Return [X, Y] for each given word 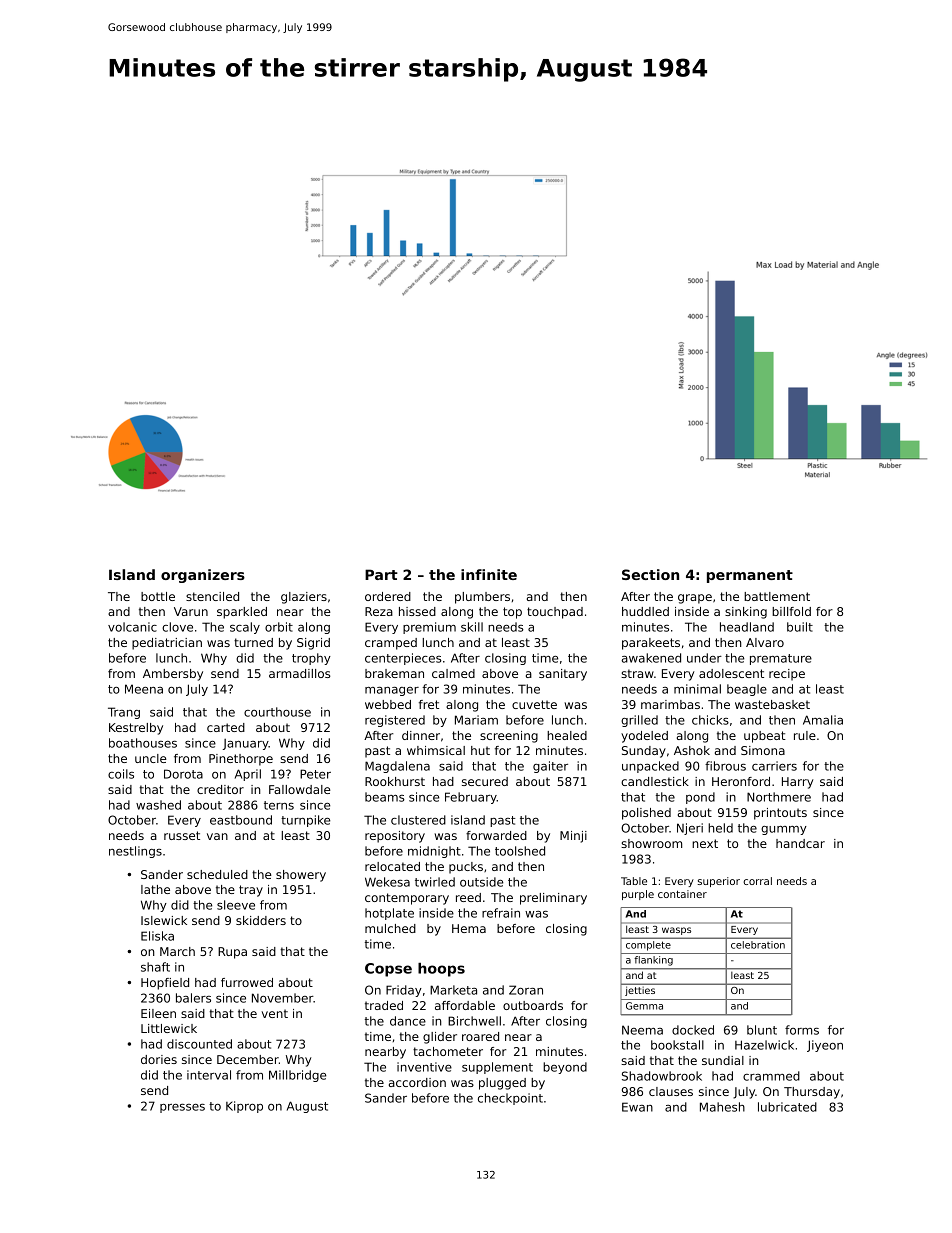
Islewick [164, 920]
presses [182, 1108]
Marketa [453, 990]
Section [650, 574]
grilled [639, 721]
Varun [191, 611]
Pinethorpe [241, 760]
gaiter [550, 767]
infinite [489, 574]
